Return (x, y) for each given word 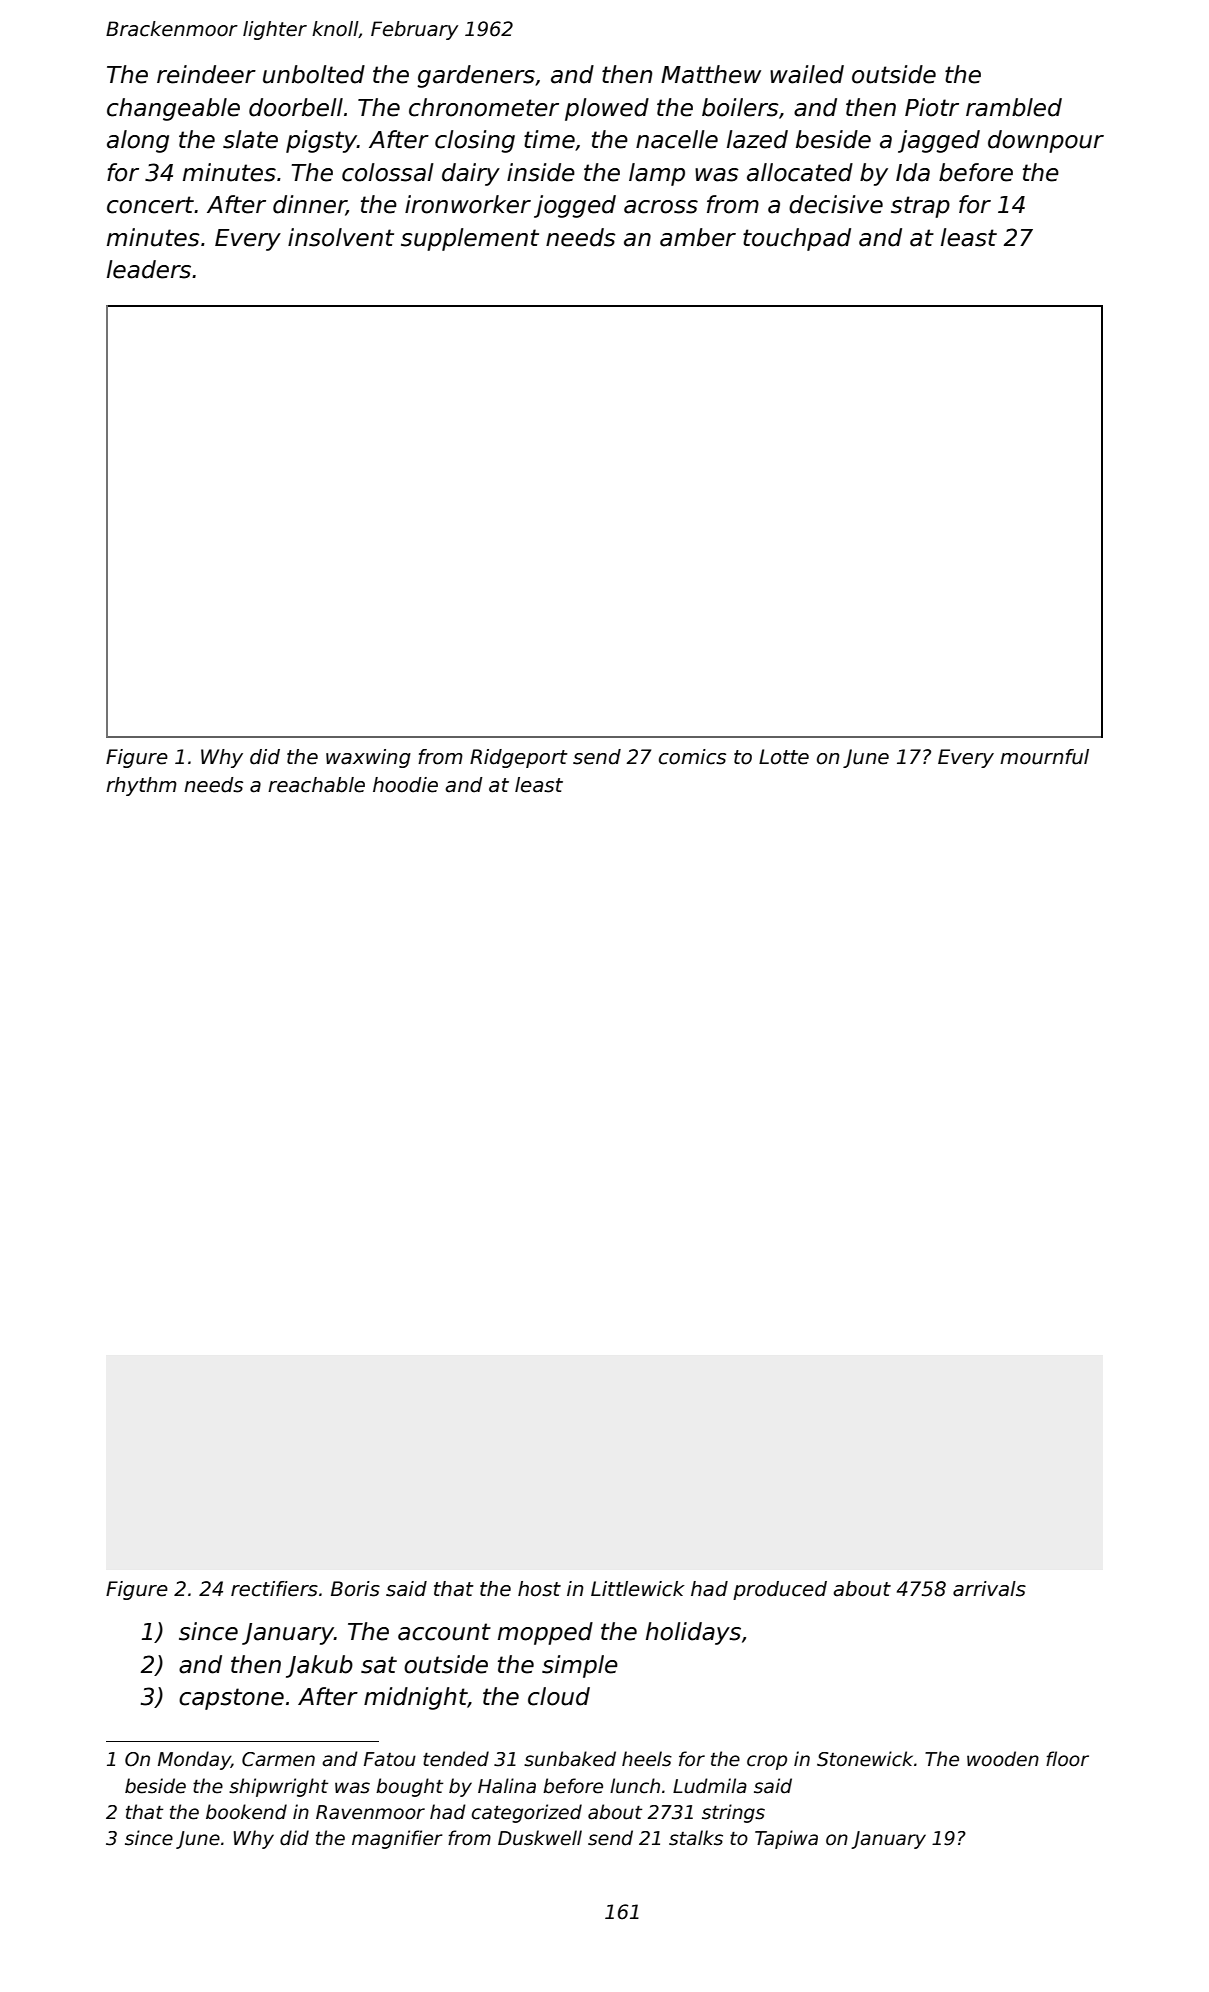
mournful (1044, 757)
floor (1067, 1759)
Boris (355, 1589)
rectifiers (274, 1589)
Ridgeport (519, 758)
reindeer (206, 74)
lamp (657, 174)
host (539, 1589)
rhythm (141, 786)
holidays (693, 1633)
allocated (800, 172)
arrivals (989, 1589)
